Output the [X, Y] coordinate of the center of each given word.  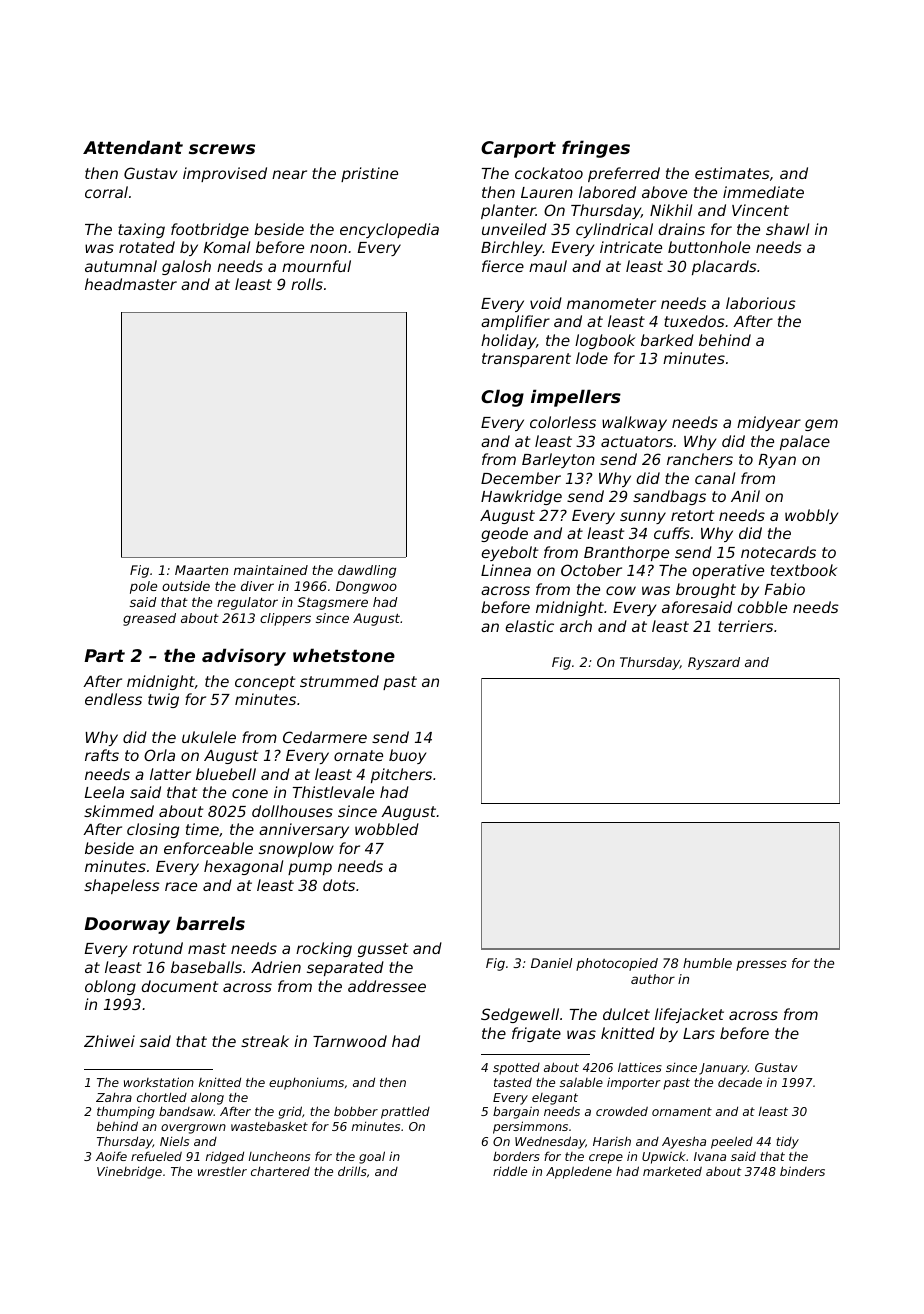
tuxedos [694, 321]
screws [222, 149]
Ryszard [714, 663]
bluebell [226, 774]
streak [265, 1041]
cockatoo [549, 173]
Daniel [551, 963]
